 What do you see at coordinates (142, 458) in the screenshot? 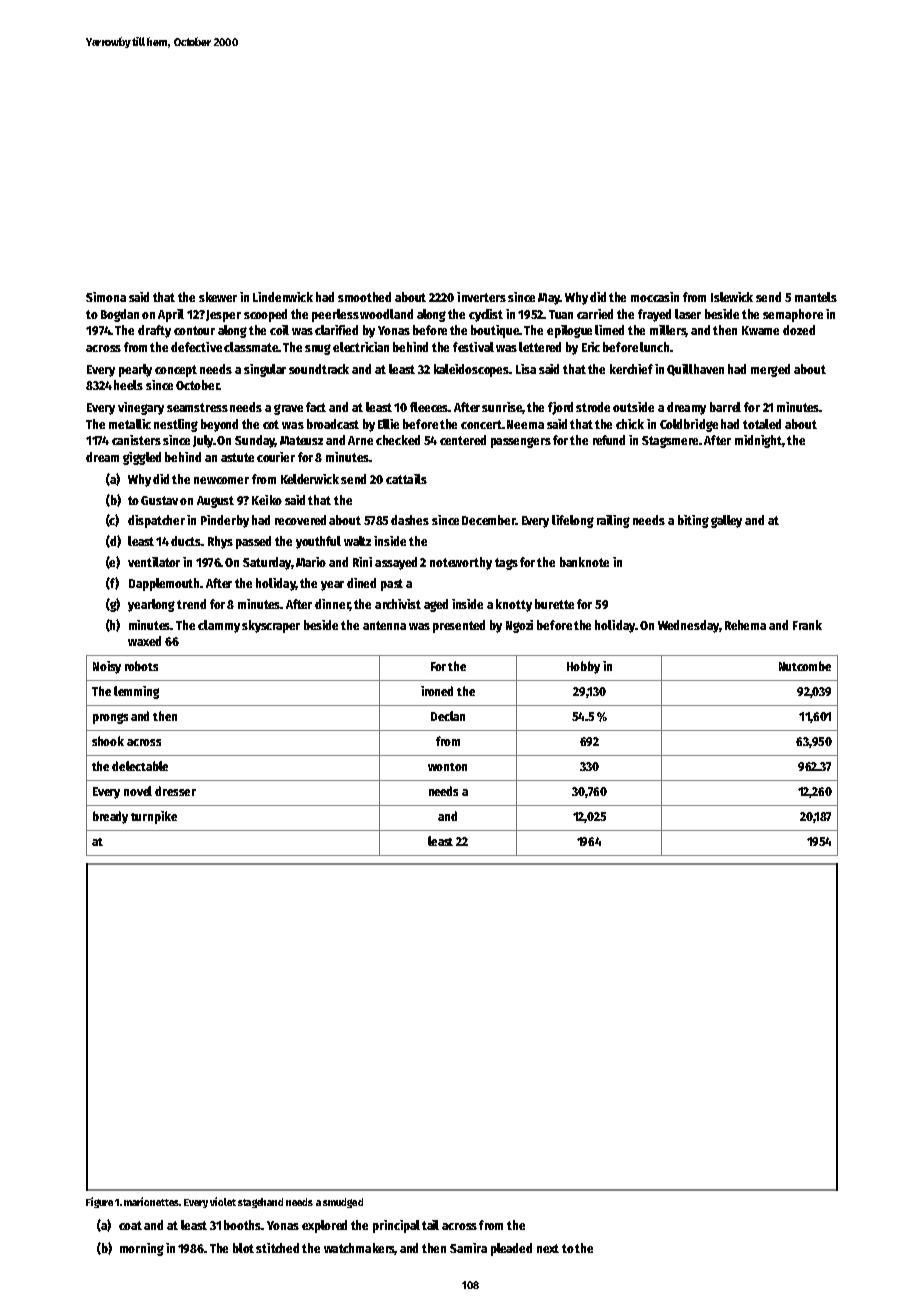
I see `giggled` at bounding box center [142, 458].
